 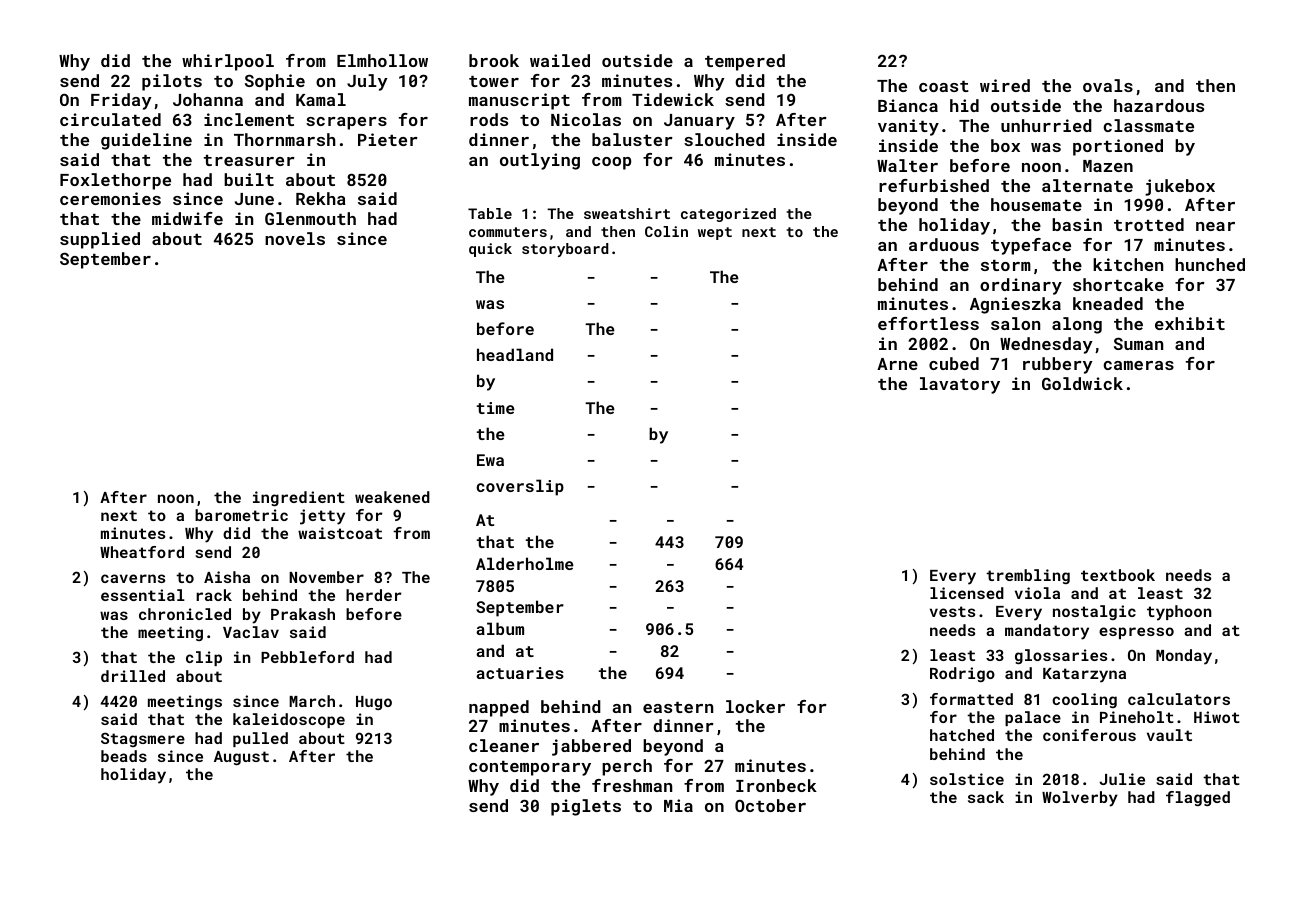 I want to click on tower, so click(x=494, y=81).
